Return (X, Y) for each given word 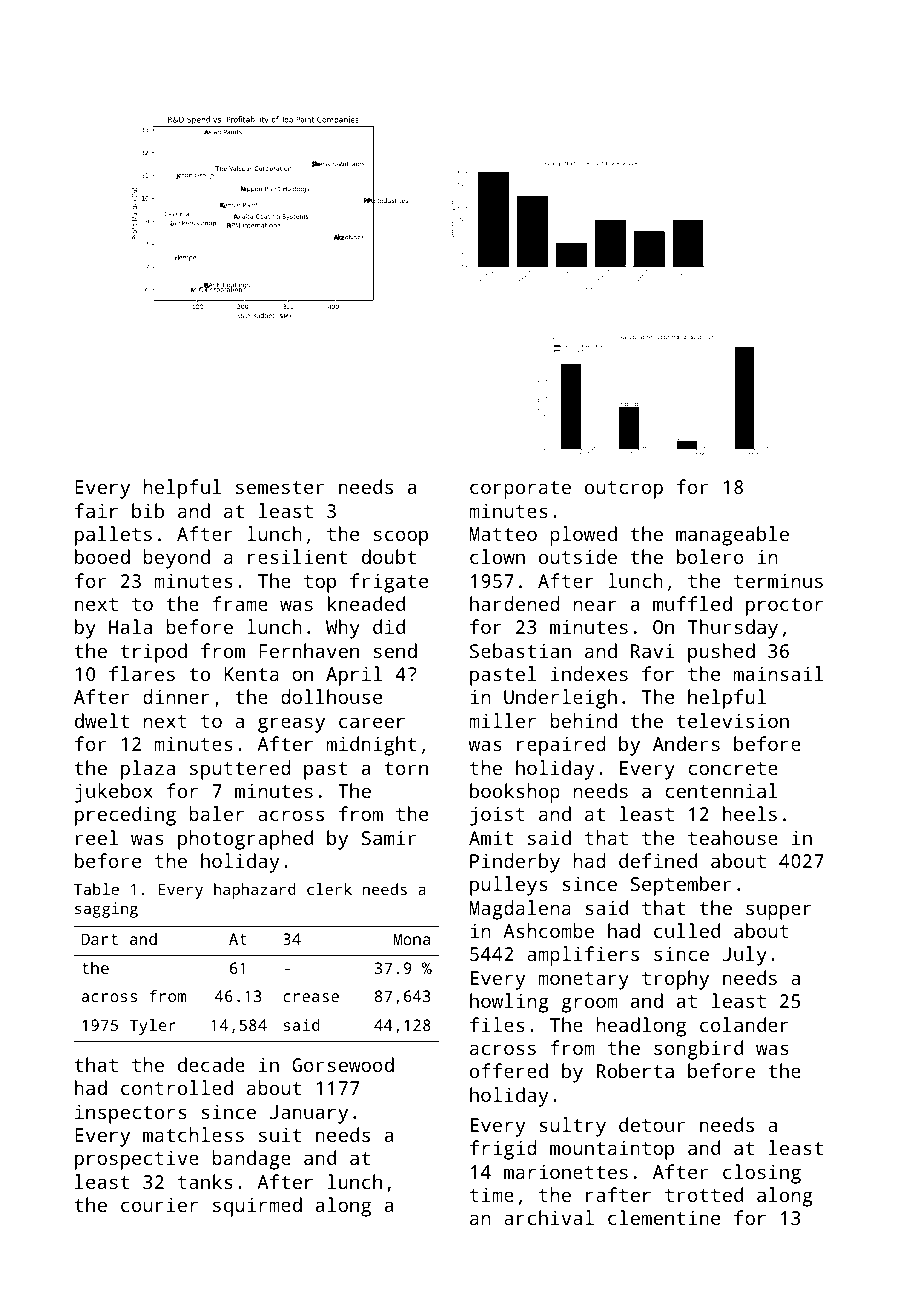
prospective (137, 1160)
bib (148, 510)
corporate (520, 490)
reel (97, 837)
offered (509, 1070)
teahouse (733, 837)
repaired (561, 746)
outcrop (624, 490)
